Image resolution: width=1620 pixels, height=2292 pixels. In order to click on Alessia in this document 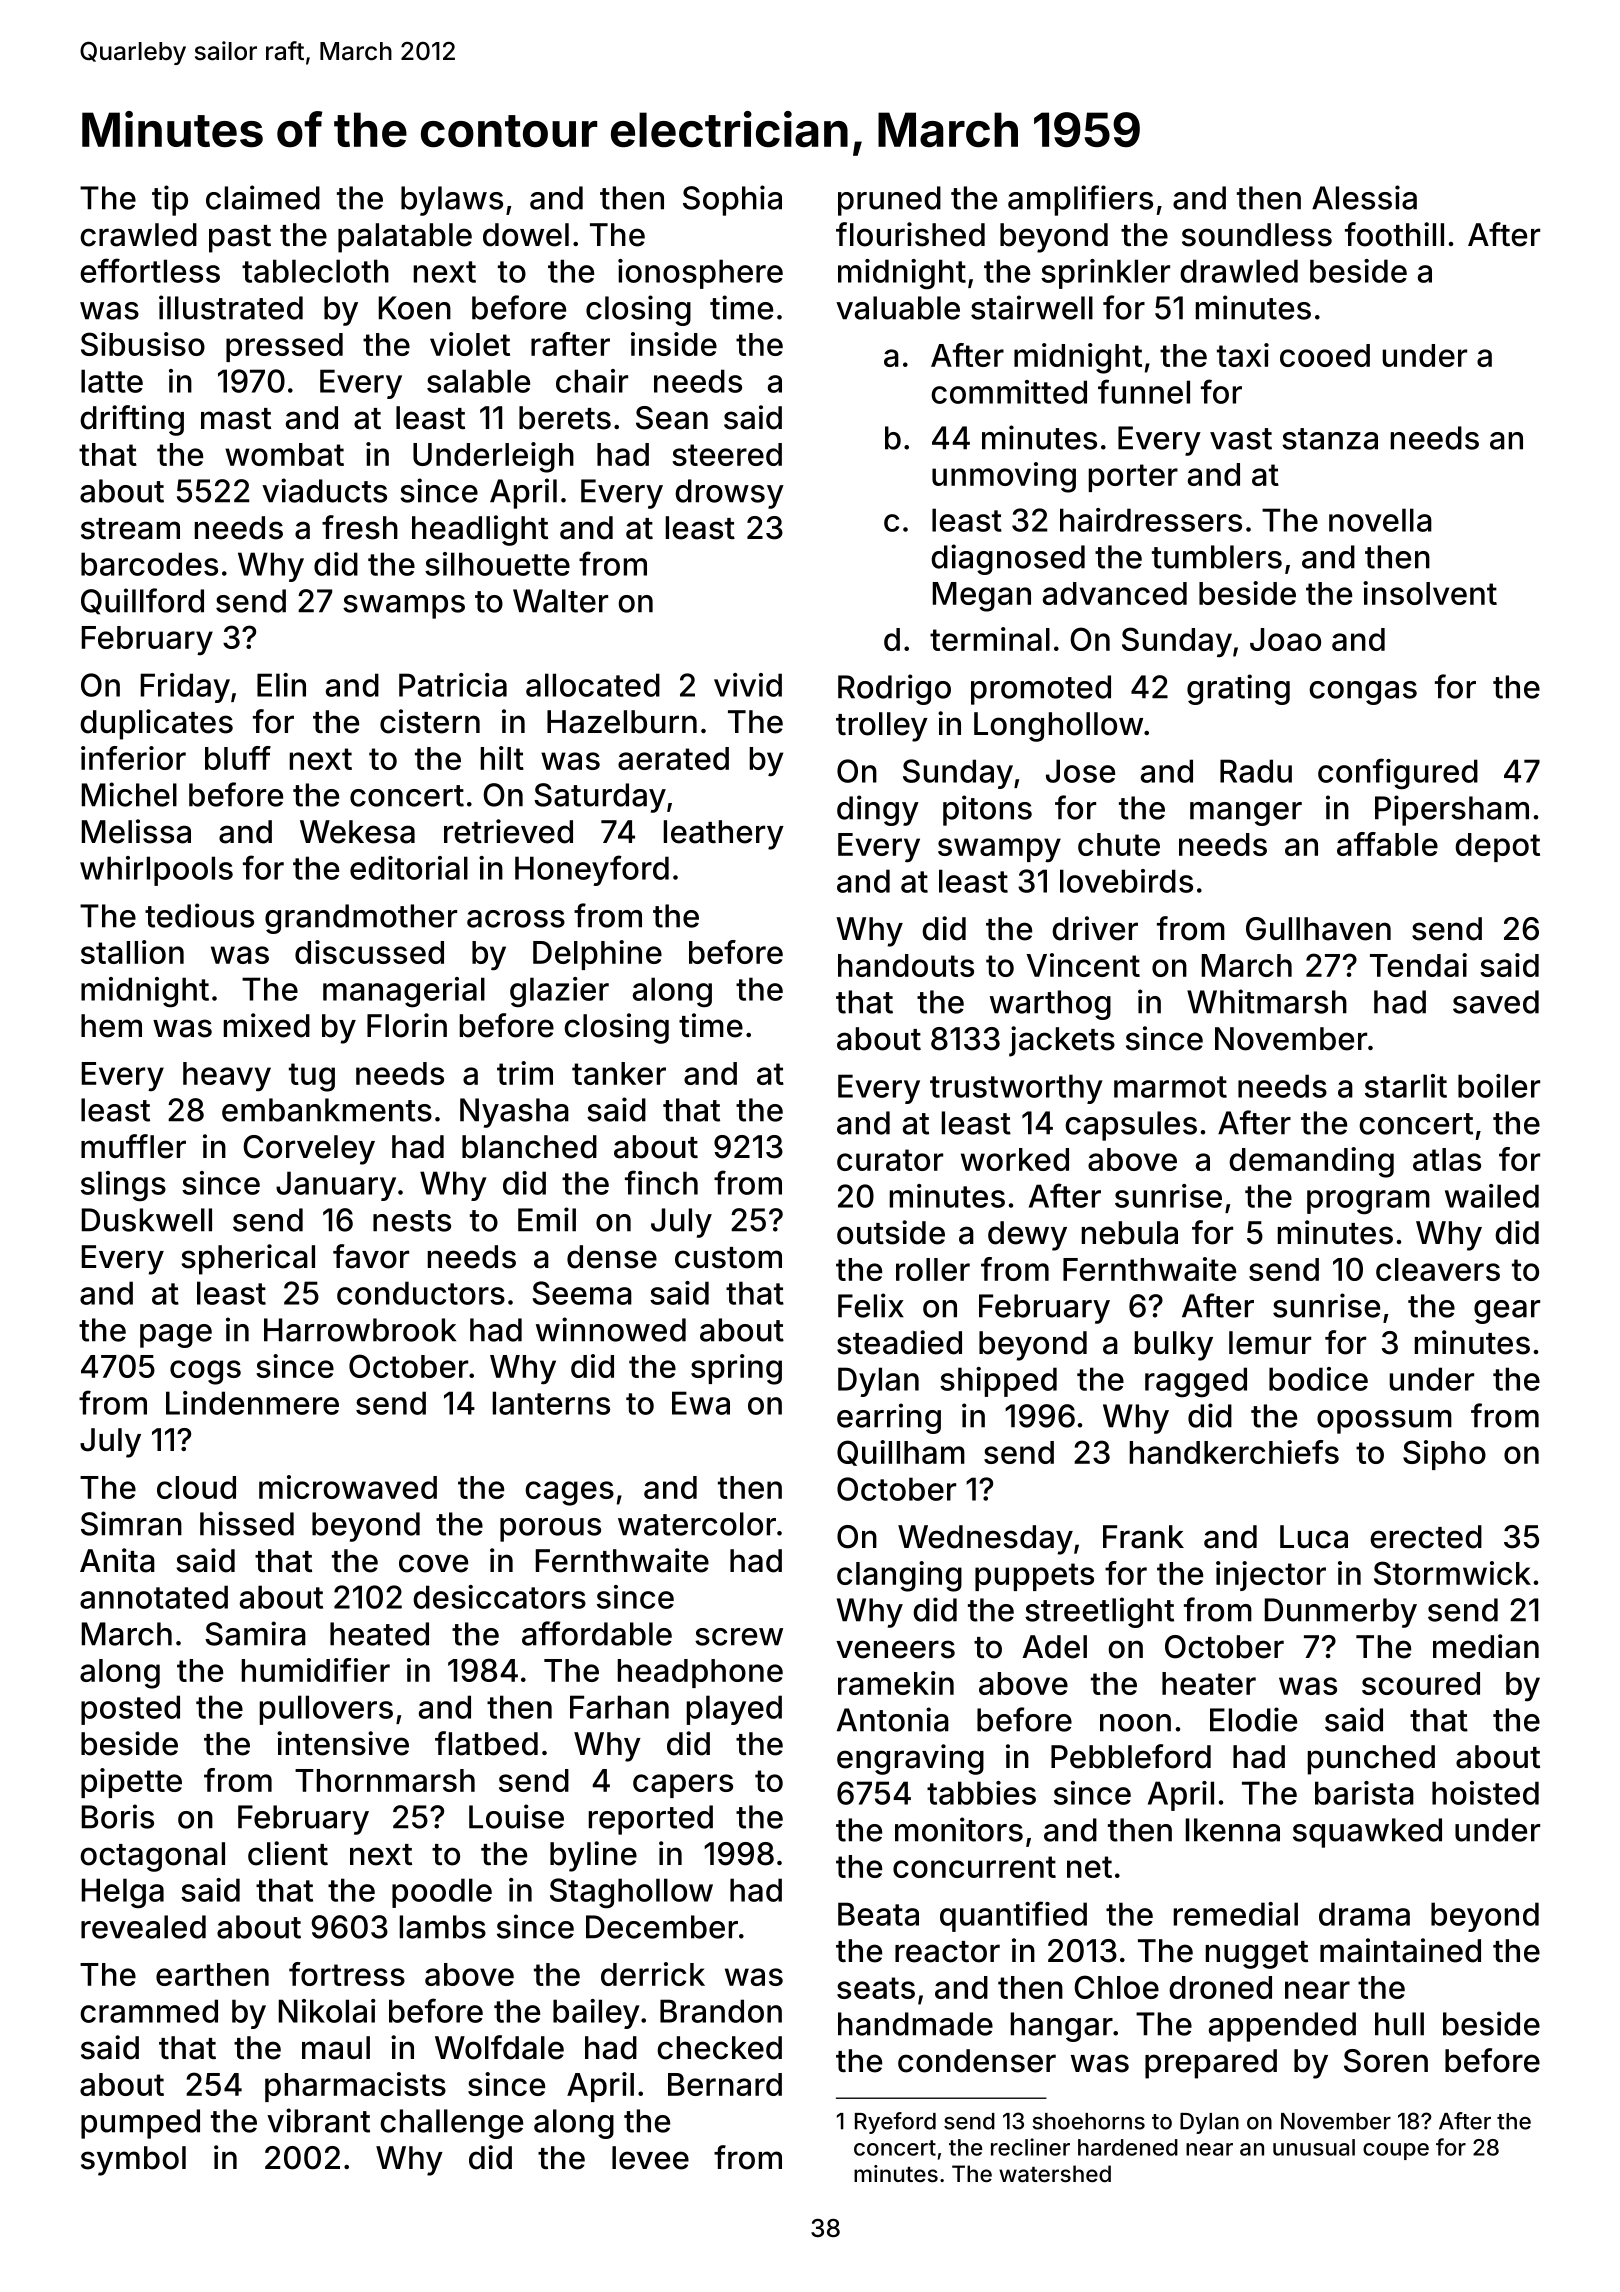, I will do `click(1364, 197)`.
